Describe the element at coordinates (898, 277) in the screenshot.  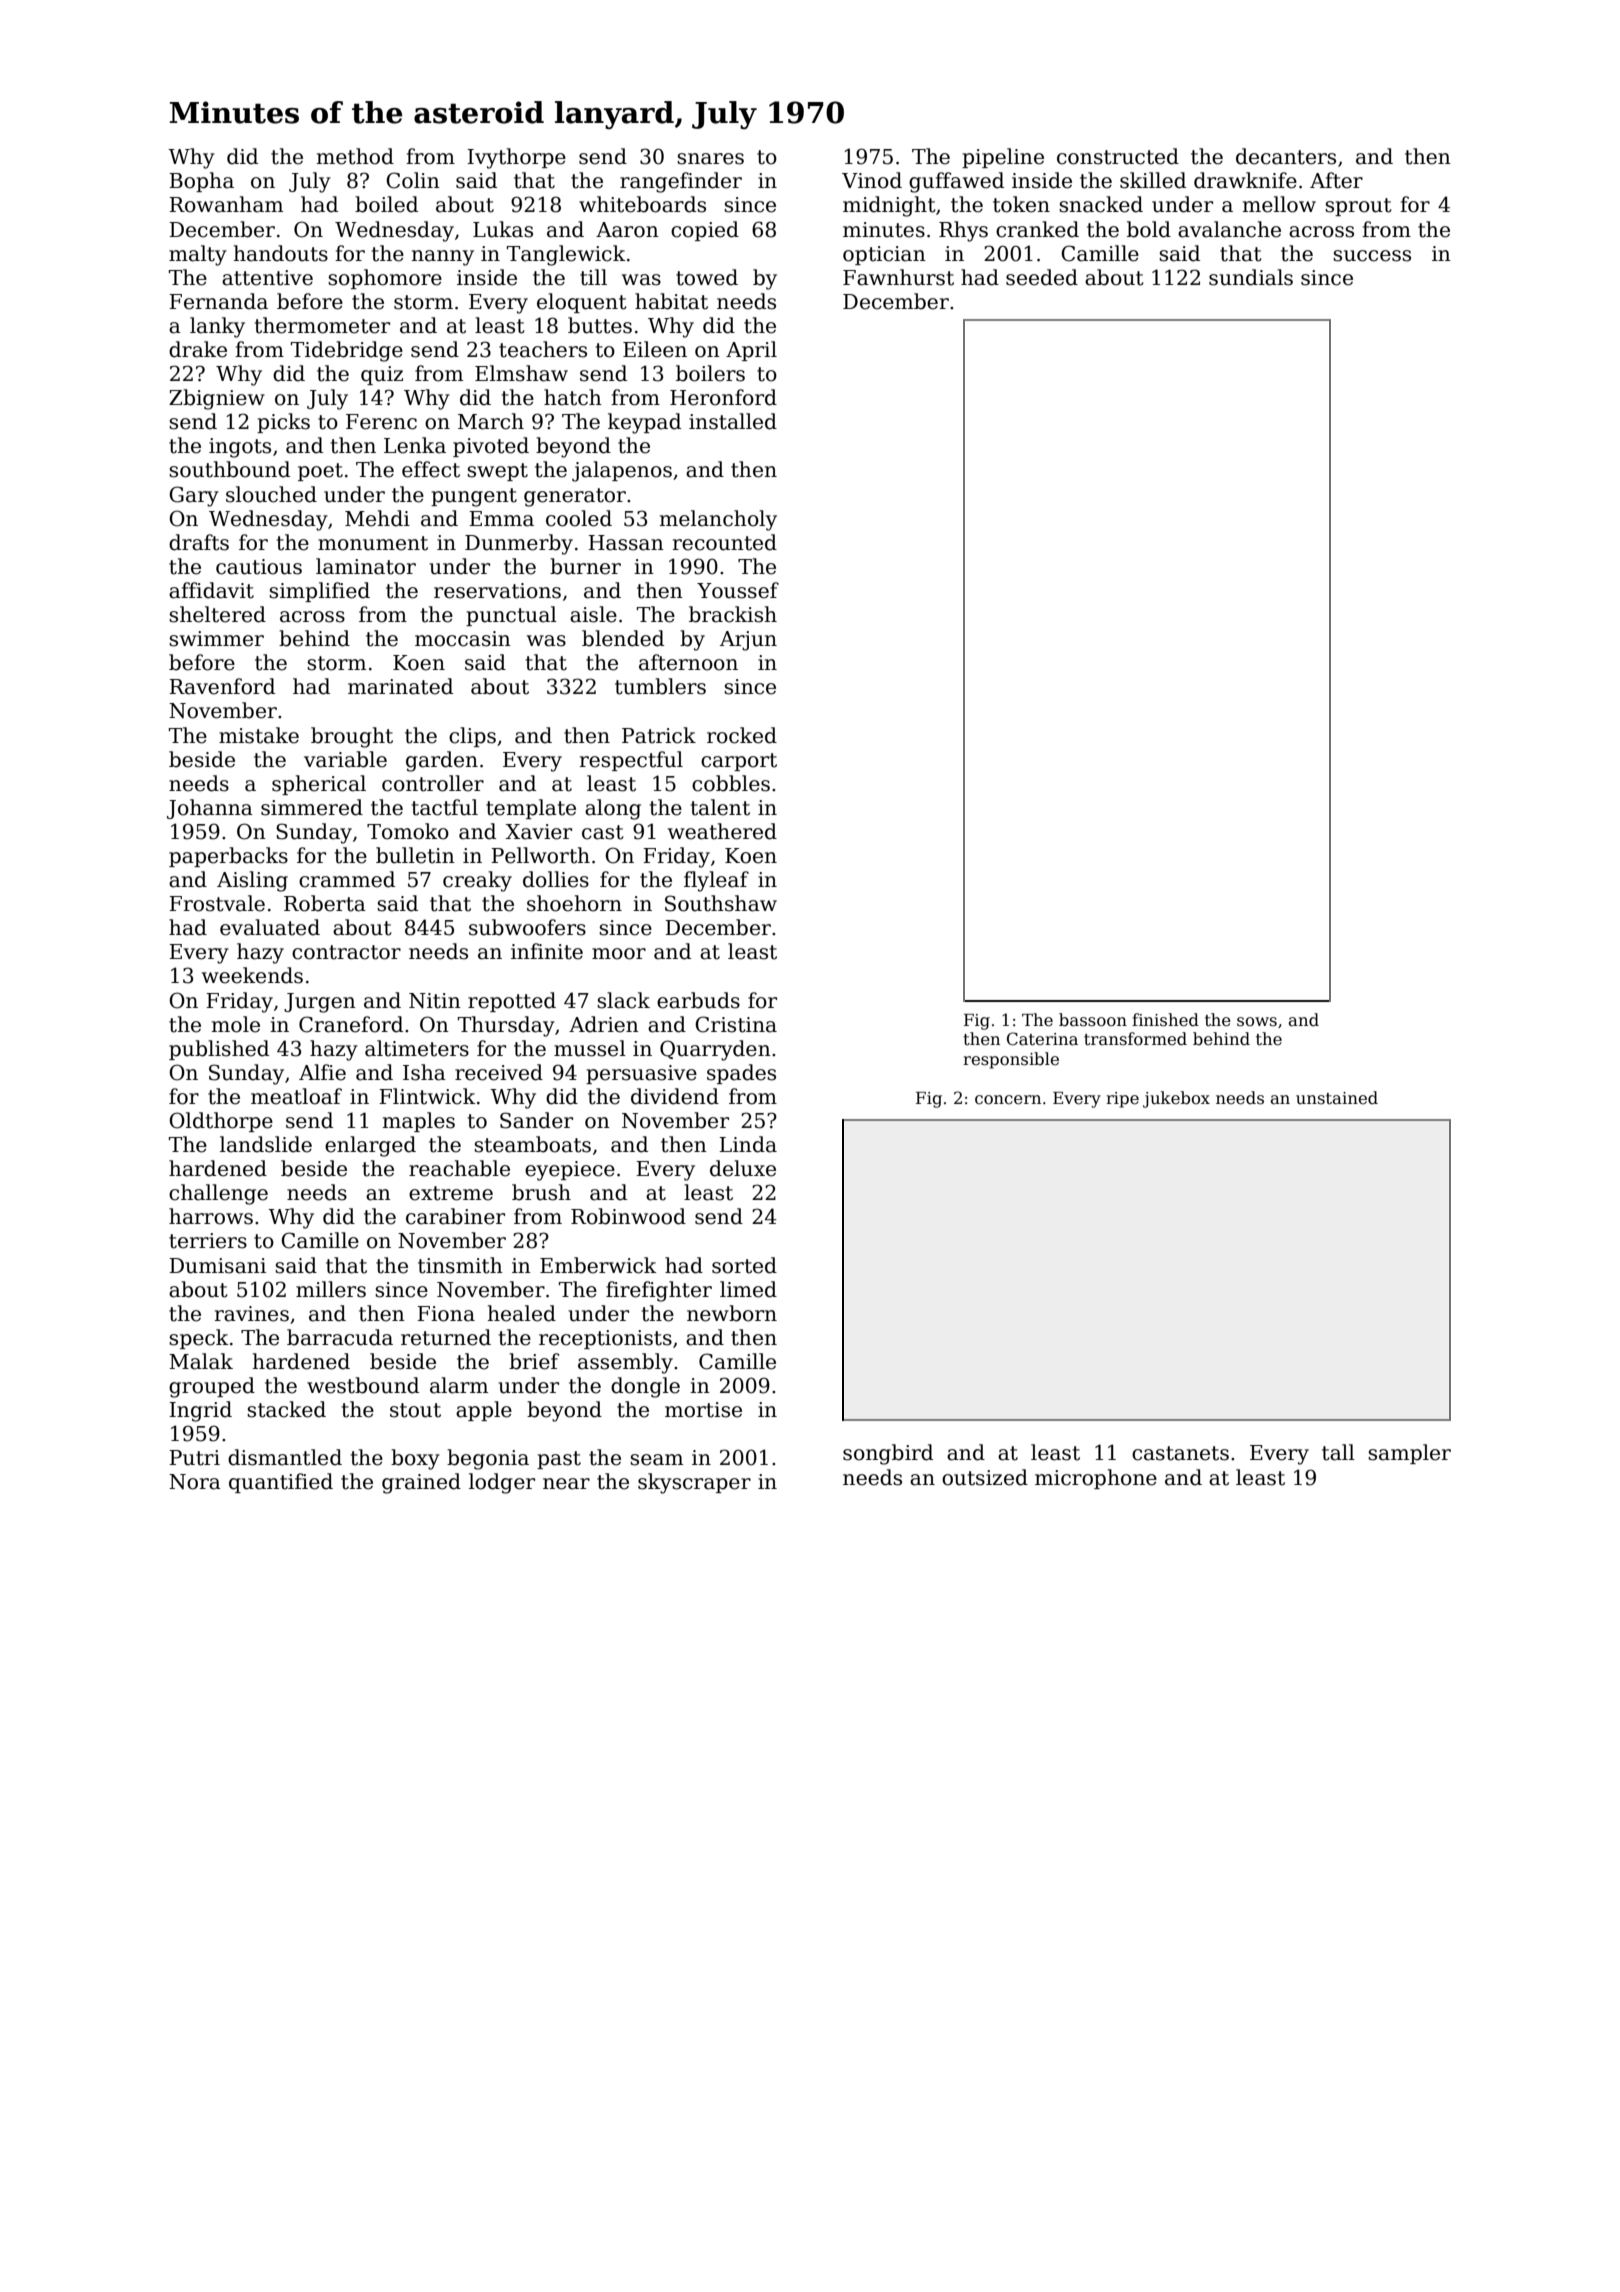
I see `Fawnhurst` at that location.
